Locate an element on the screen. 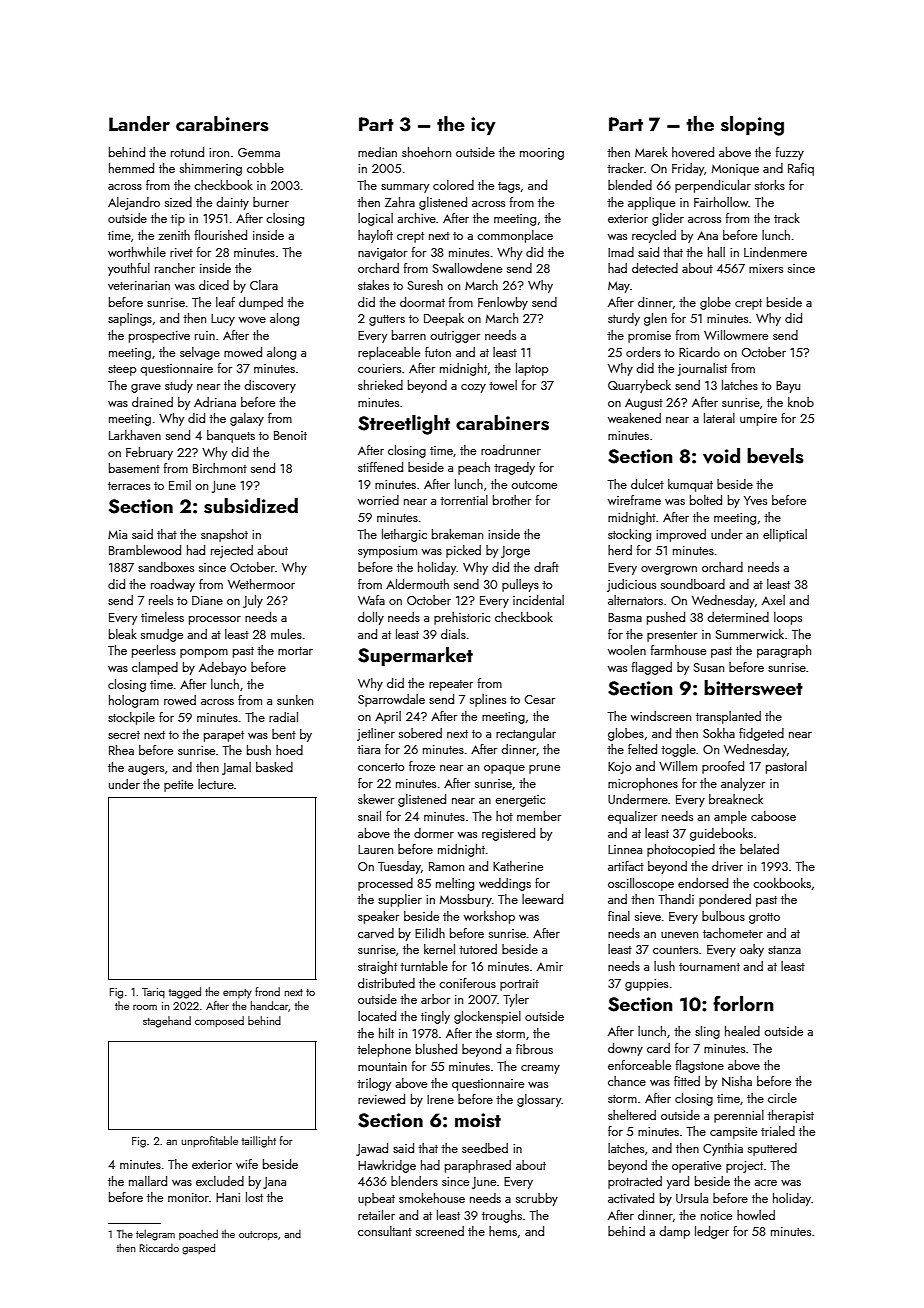 Image resolution: width=924 pixels, height=1308 pixels. unprofitable is located at coordinates (210, 1142).
